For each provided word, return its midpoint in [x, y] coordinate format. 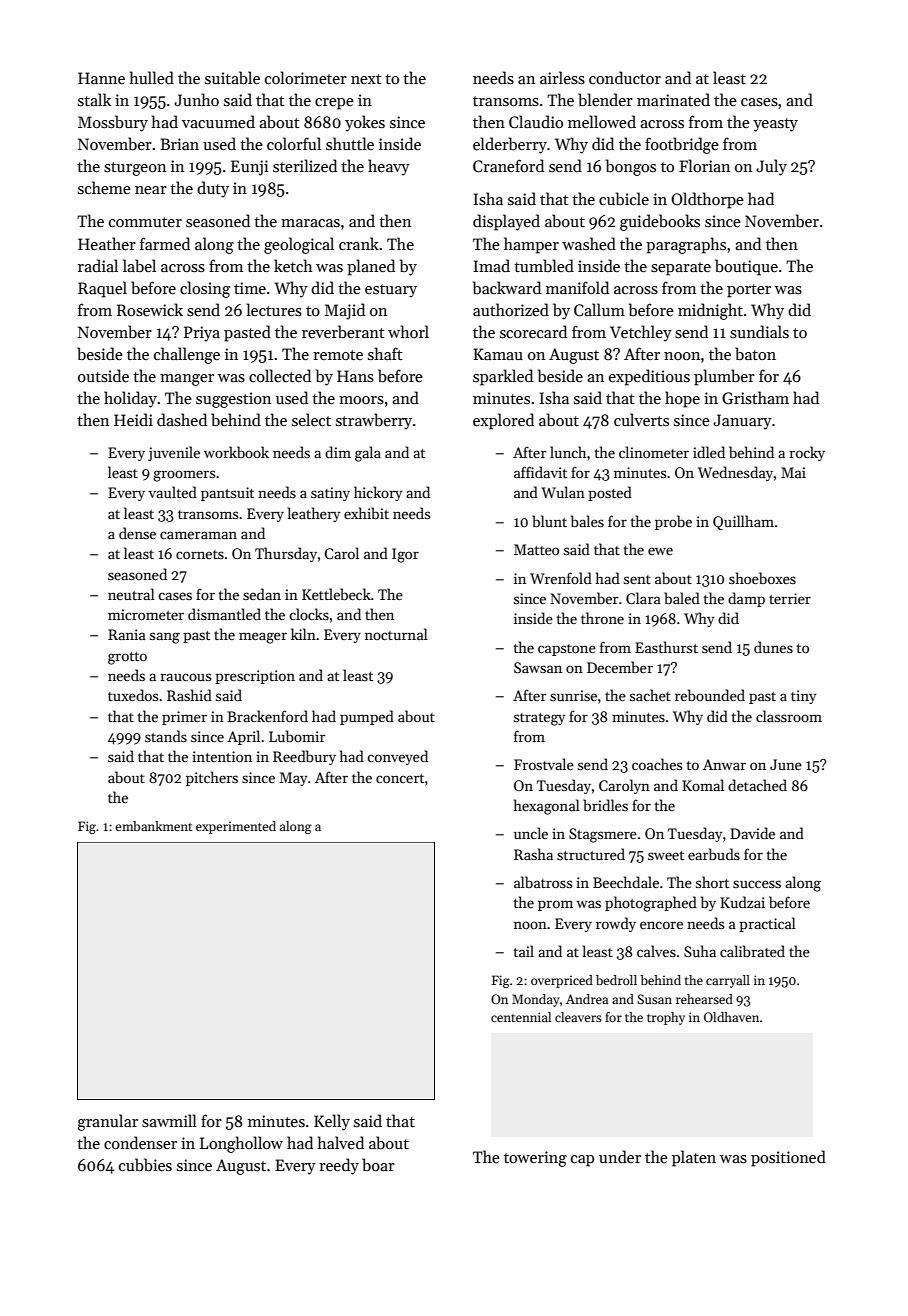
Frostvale [544, 764]
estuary [391, 291]
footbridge [682, 145]
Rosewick [150, 310]
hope [682, 399]
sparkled [503, 377]
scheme [104, 187]
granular [107, 1122]
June [786, 764]
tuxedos [133, 695]
